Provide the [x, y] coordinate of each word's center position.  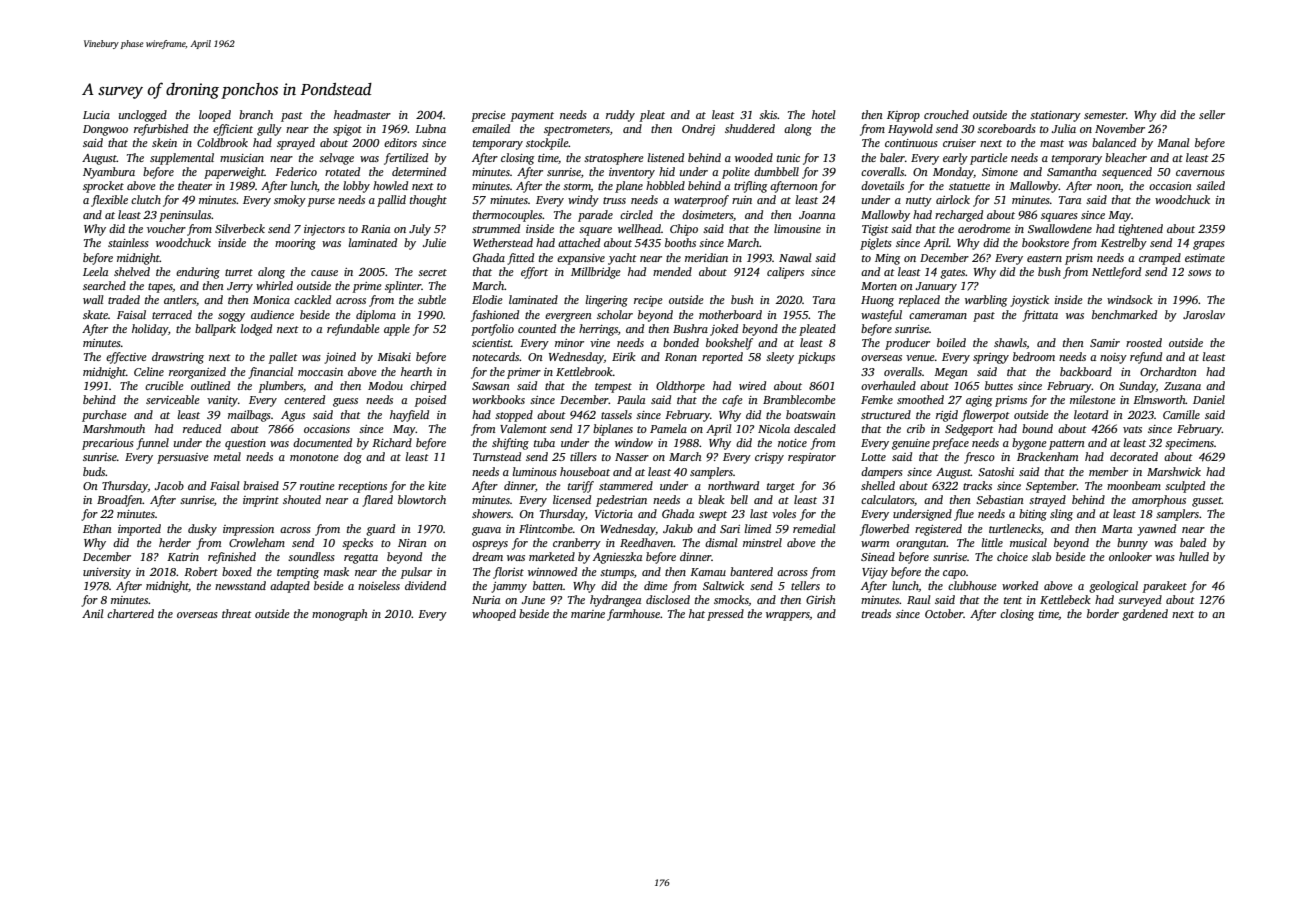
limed [758, 528]
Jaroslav [1204, 314]
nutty [919, 202]
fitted [520, 259]
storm [577, 187]
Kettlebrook [584, 371]
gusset [1207, 502]
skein [164, 142]
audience [272, 314]
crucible [164, 385]
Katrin [183, 557]
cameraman [938, 316]
